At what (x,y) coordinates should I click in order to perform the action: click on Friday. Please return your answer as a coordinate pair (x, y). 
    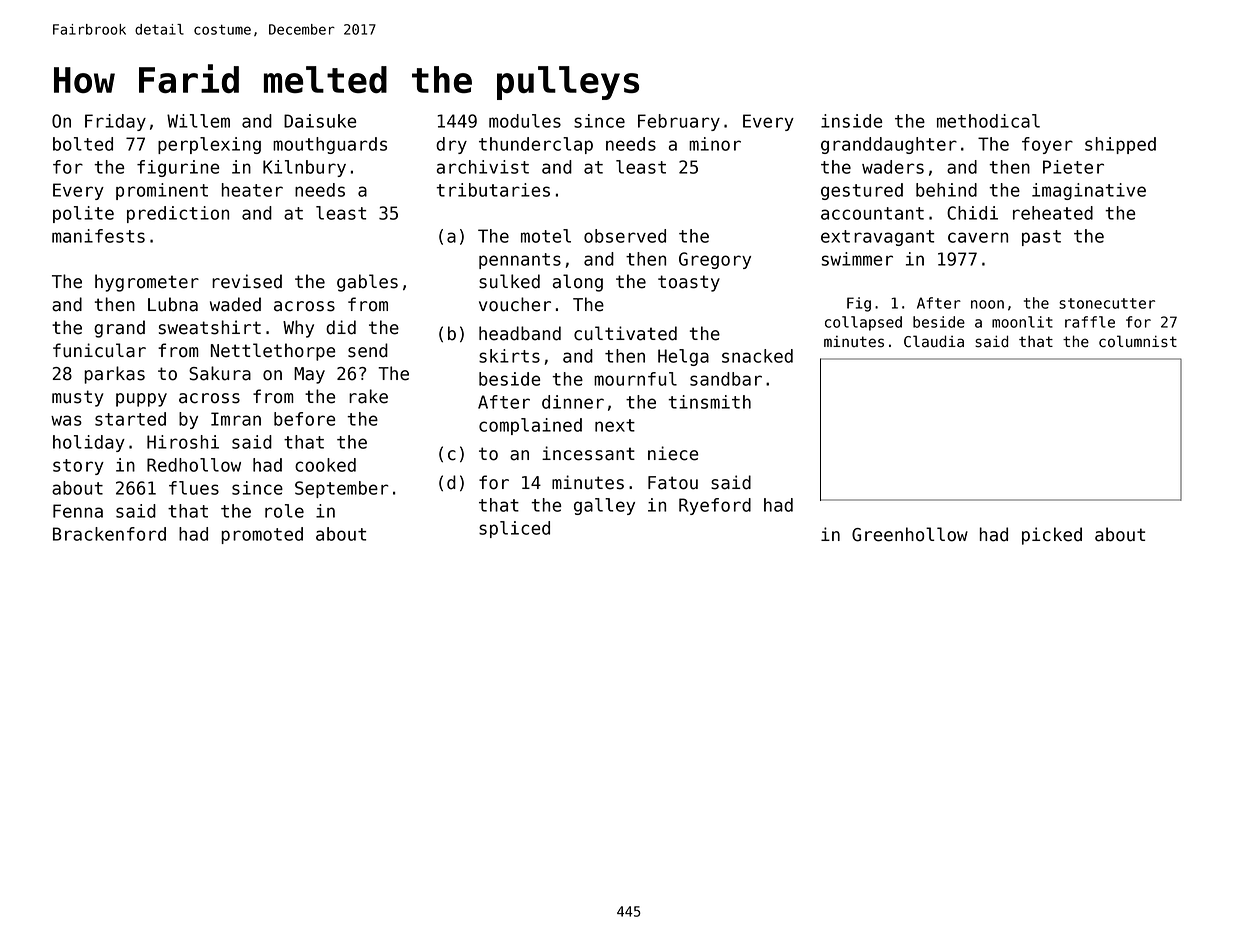
    Looking at the image, I should click on (115, 122).
